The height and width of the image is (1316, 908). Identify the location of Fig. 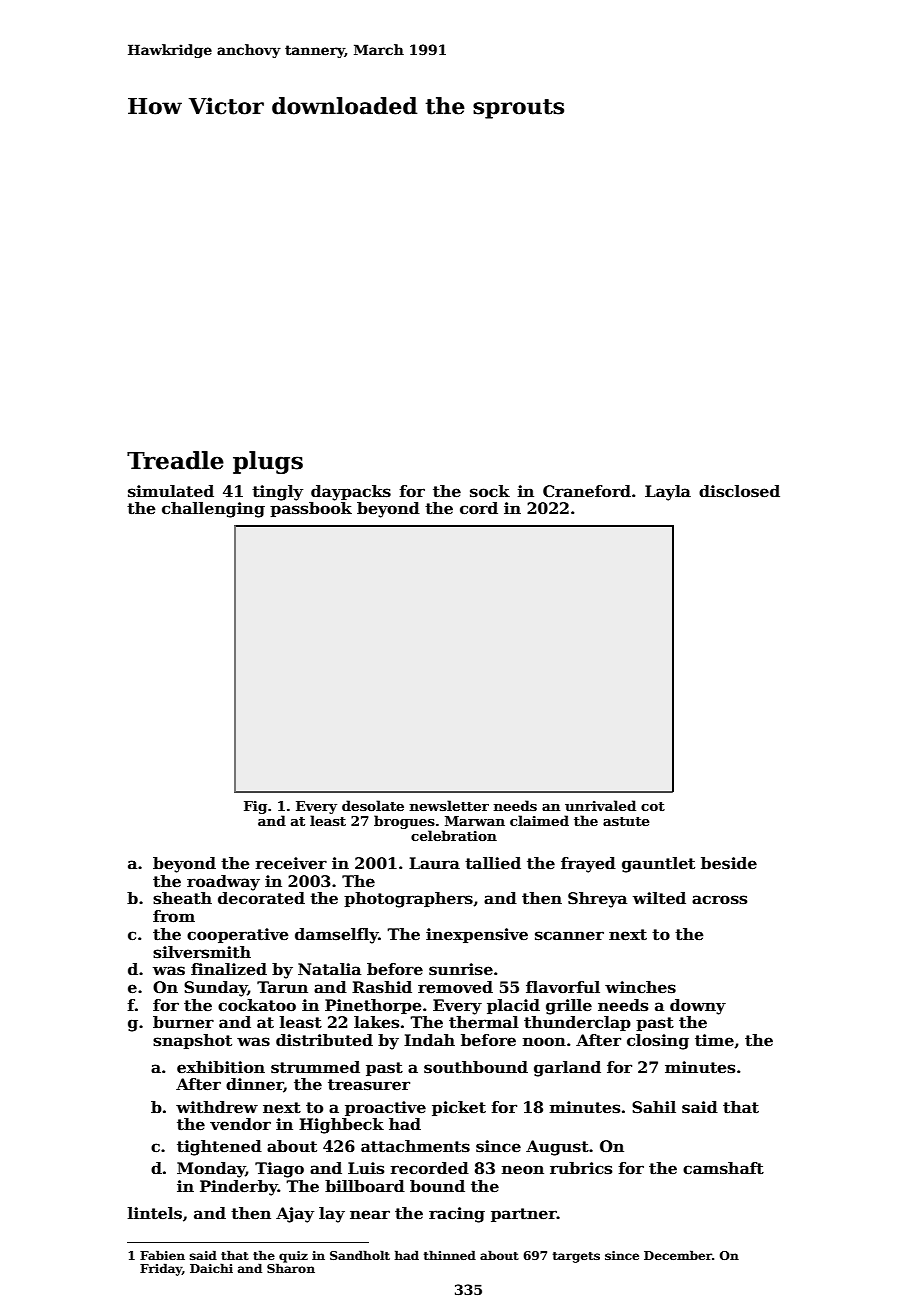
(255, 807).
